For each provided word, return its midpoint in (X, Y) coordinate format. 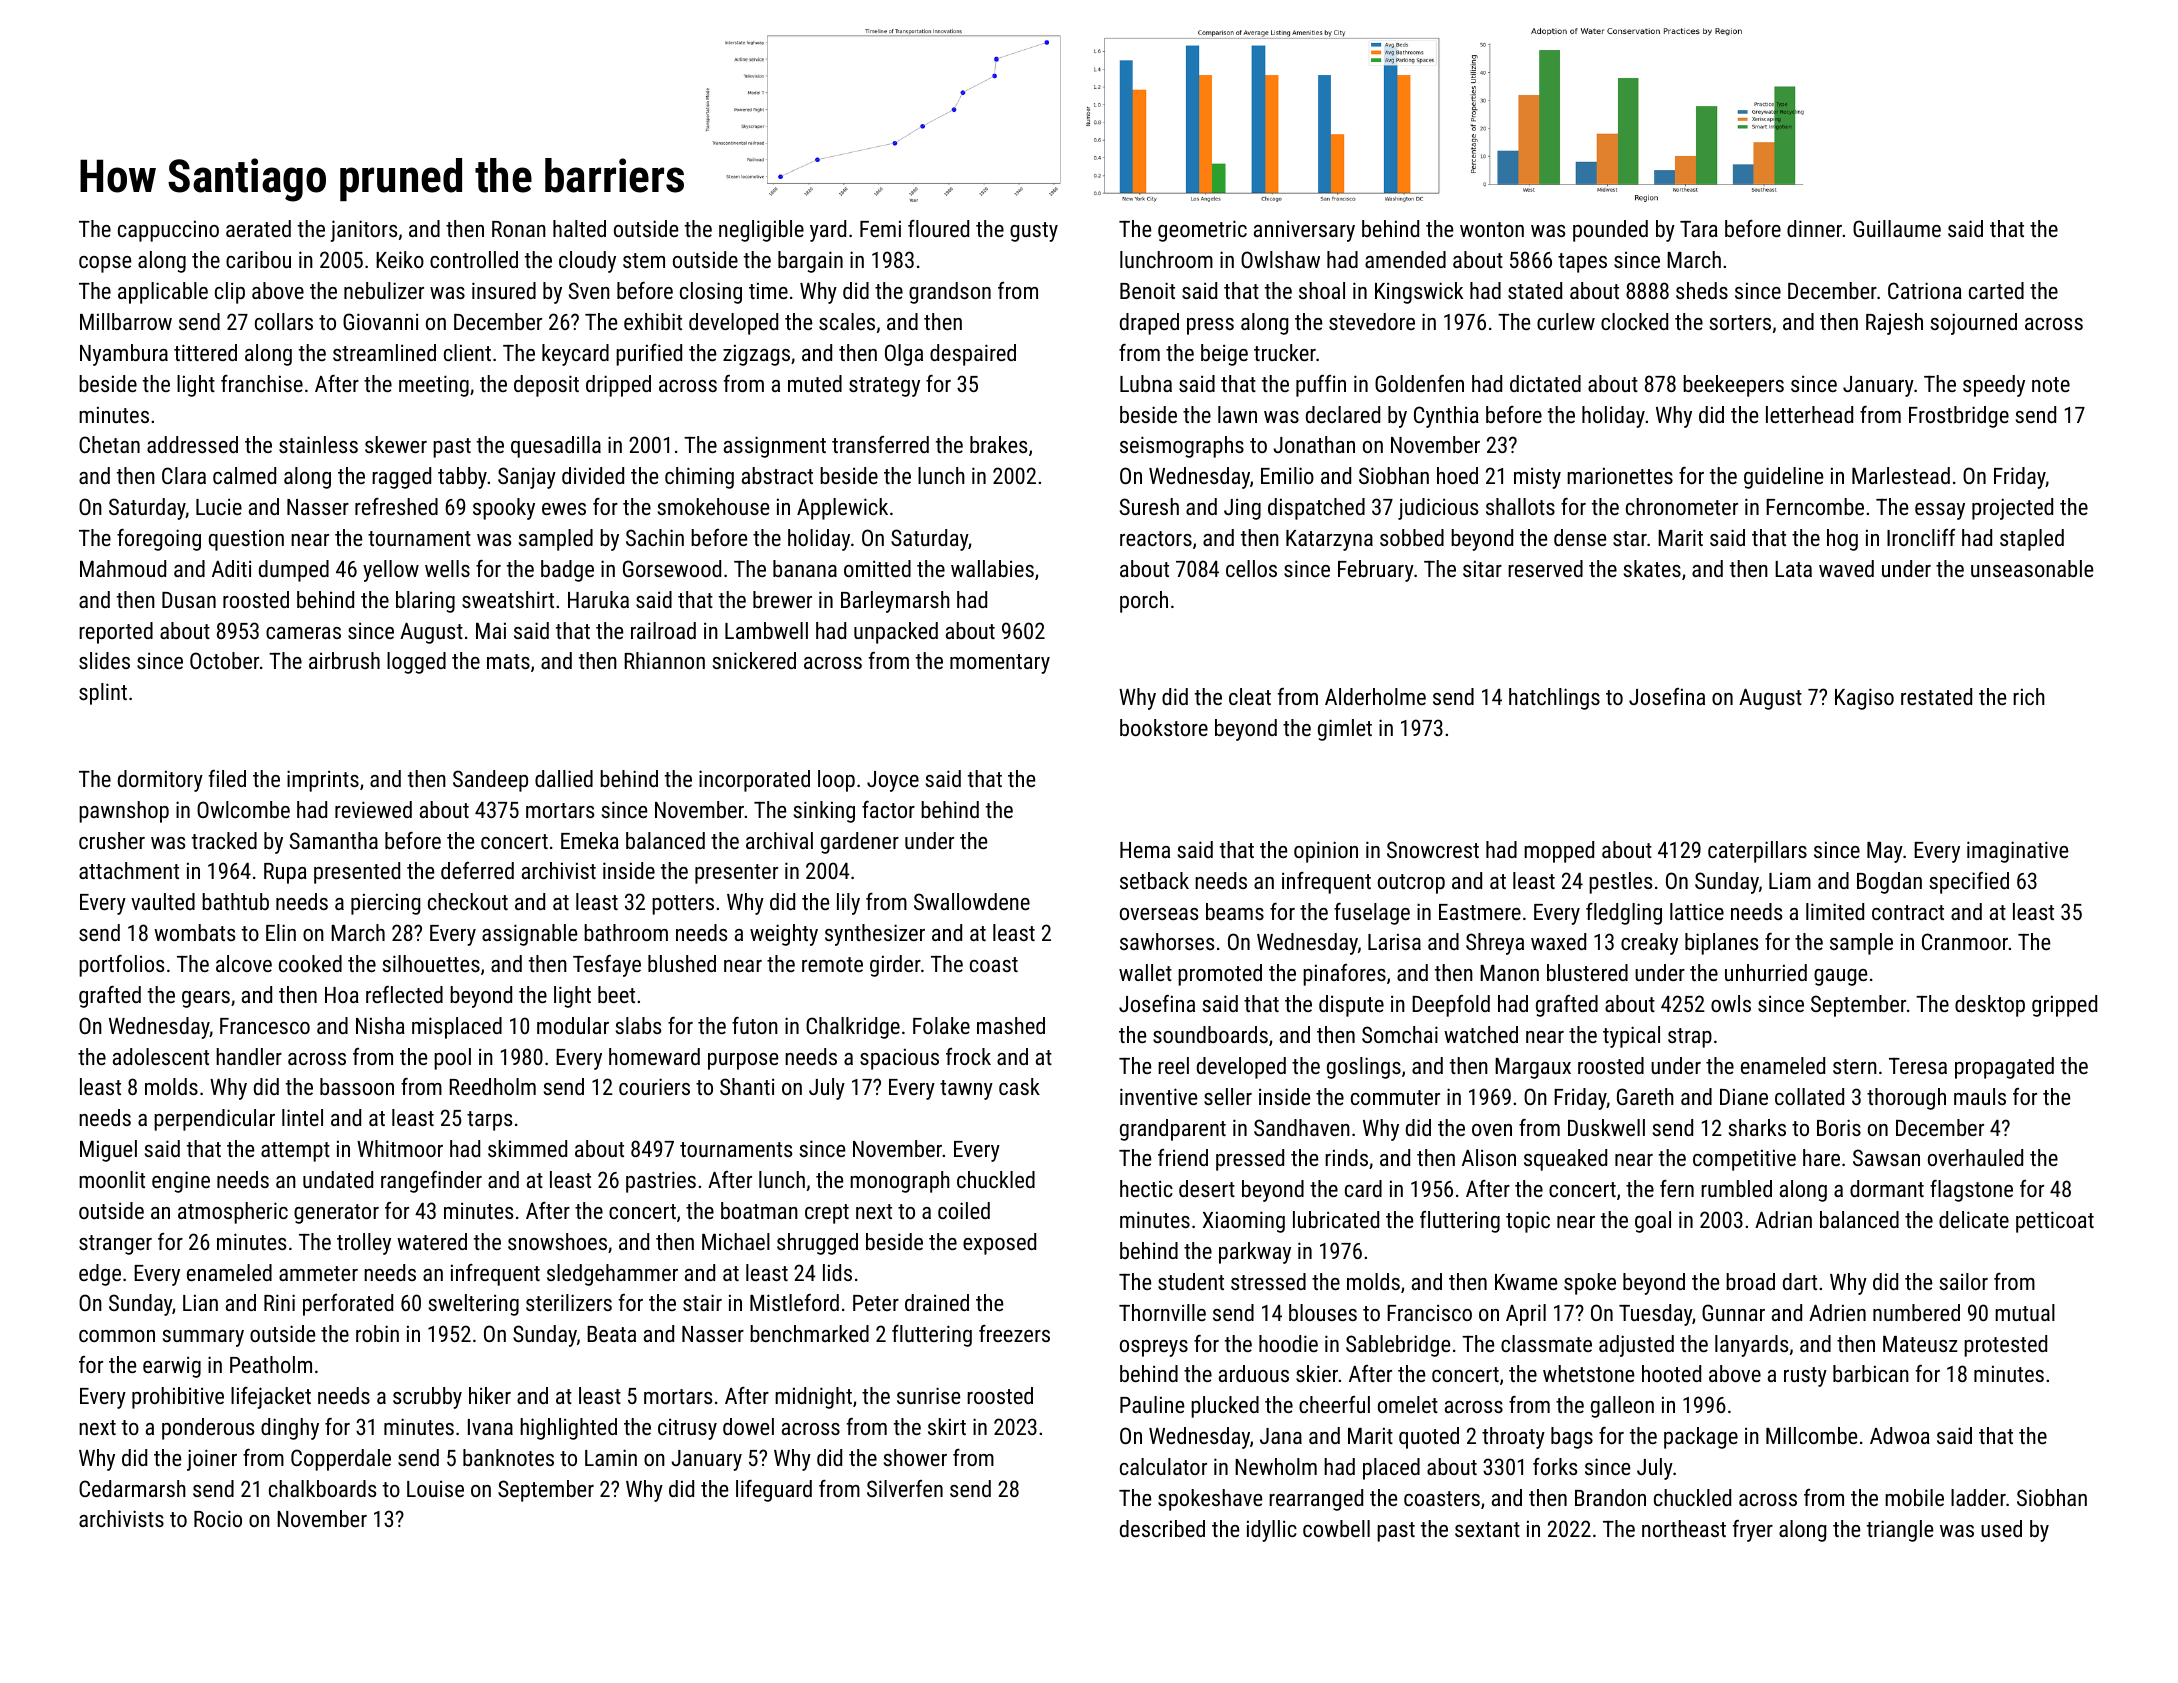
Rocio (218, 1518)
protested (2005, 1346)
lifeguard (774, 1491)
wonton (1492, 229)
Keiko (400, 259)
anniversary (1304, 231)
